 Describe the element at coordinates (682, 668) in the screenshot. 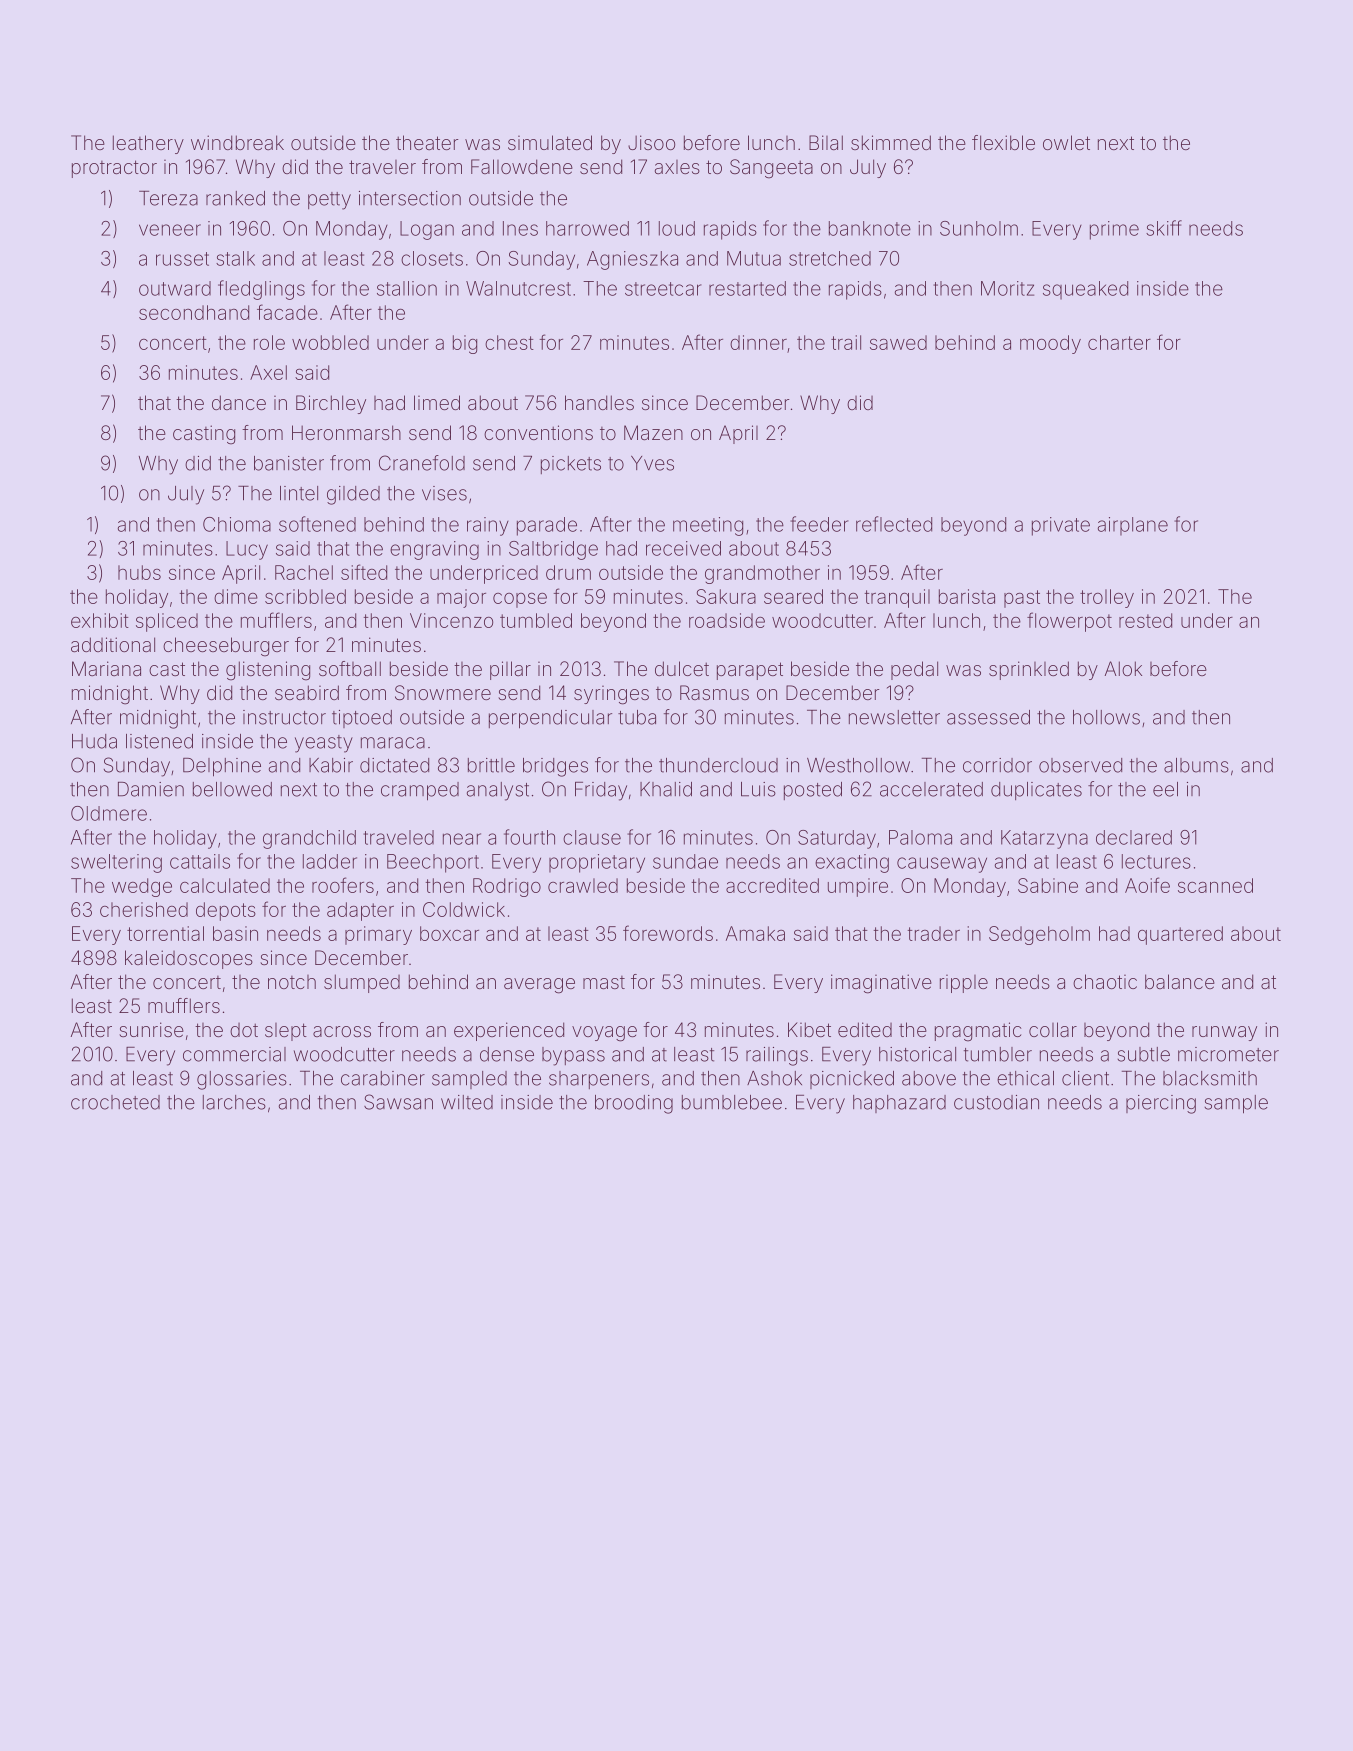

I see `dulcet` at that location.
